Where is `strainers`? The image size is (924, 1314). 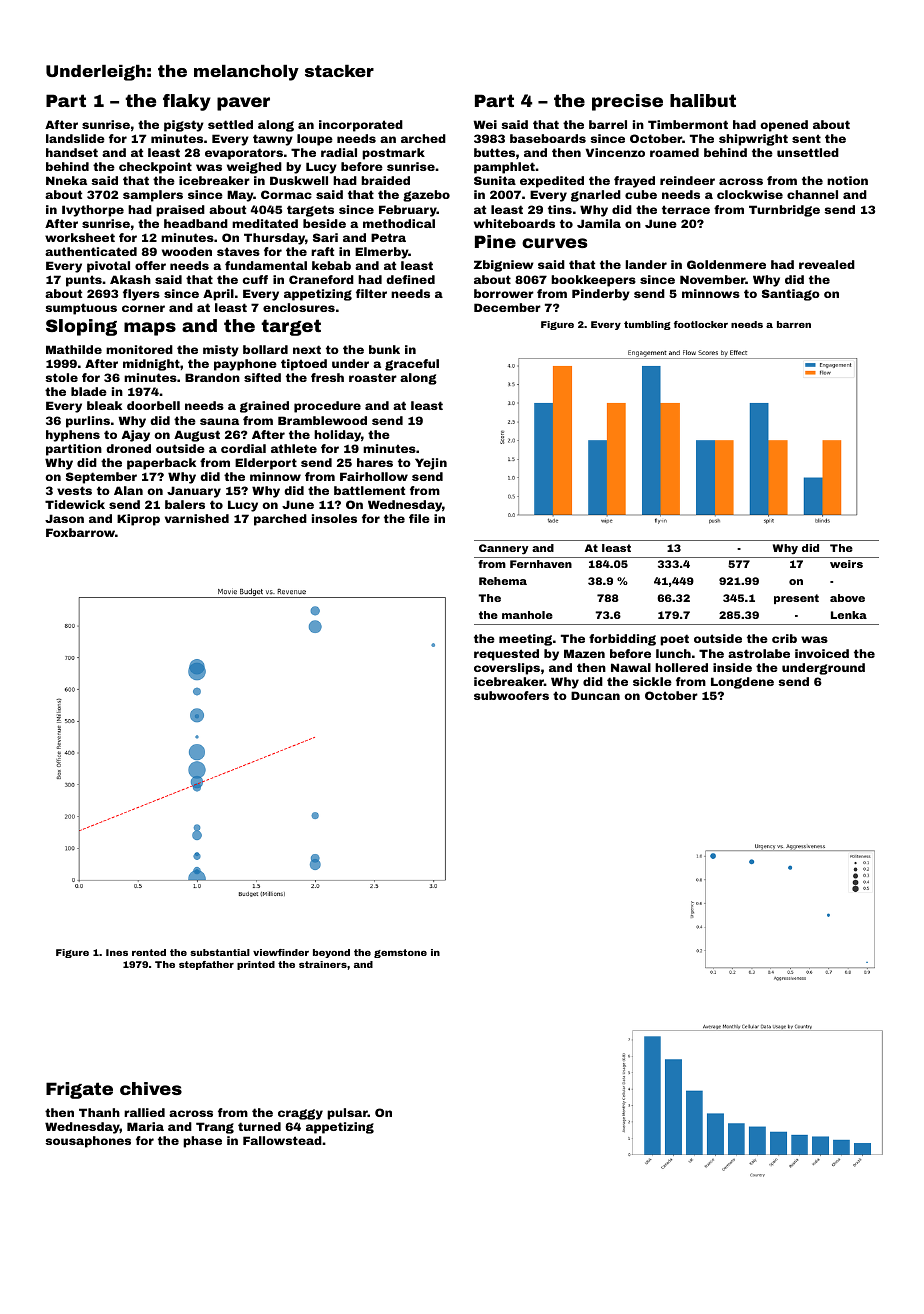
strainers is located at coordinates (323, 964).
